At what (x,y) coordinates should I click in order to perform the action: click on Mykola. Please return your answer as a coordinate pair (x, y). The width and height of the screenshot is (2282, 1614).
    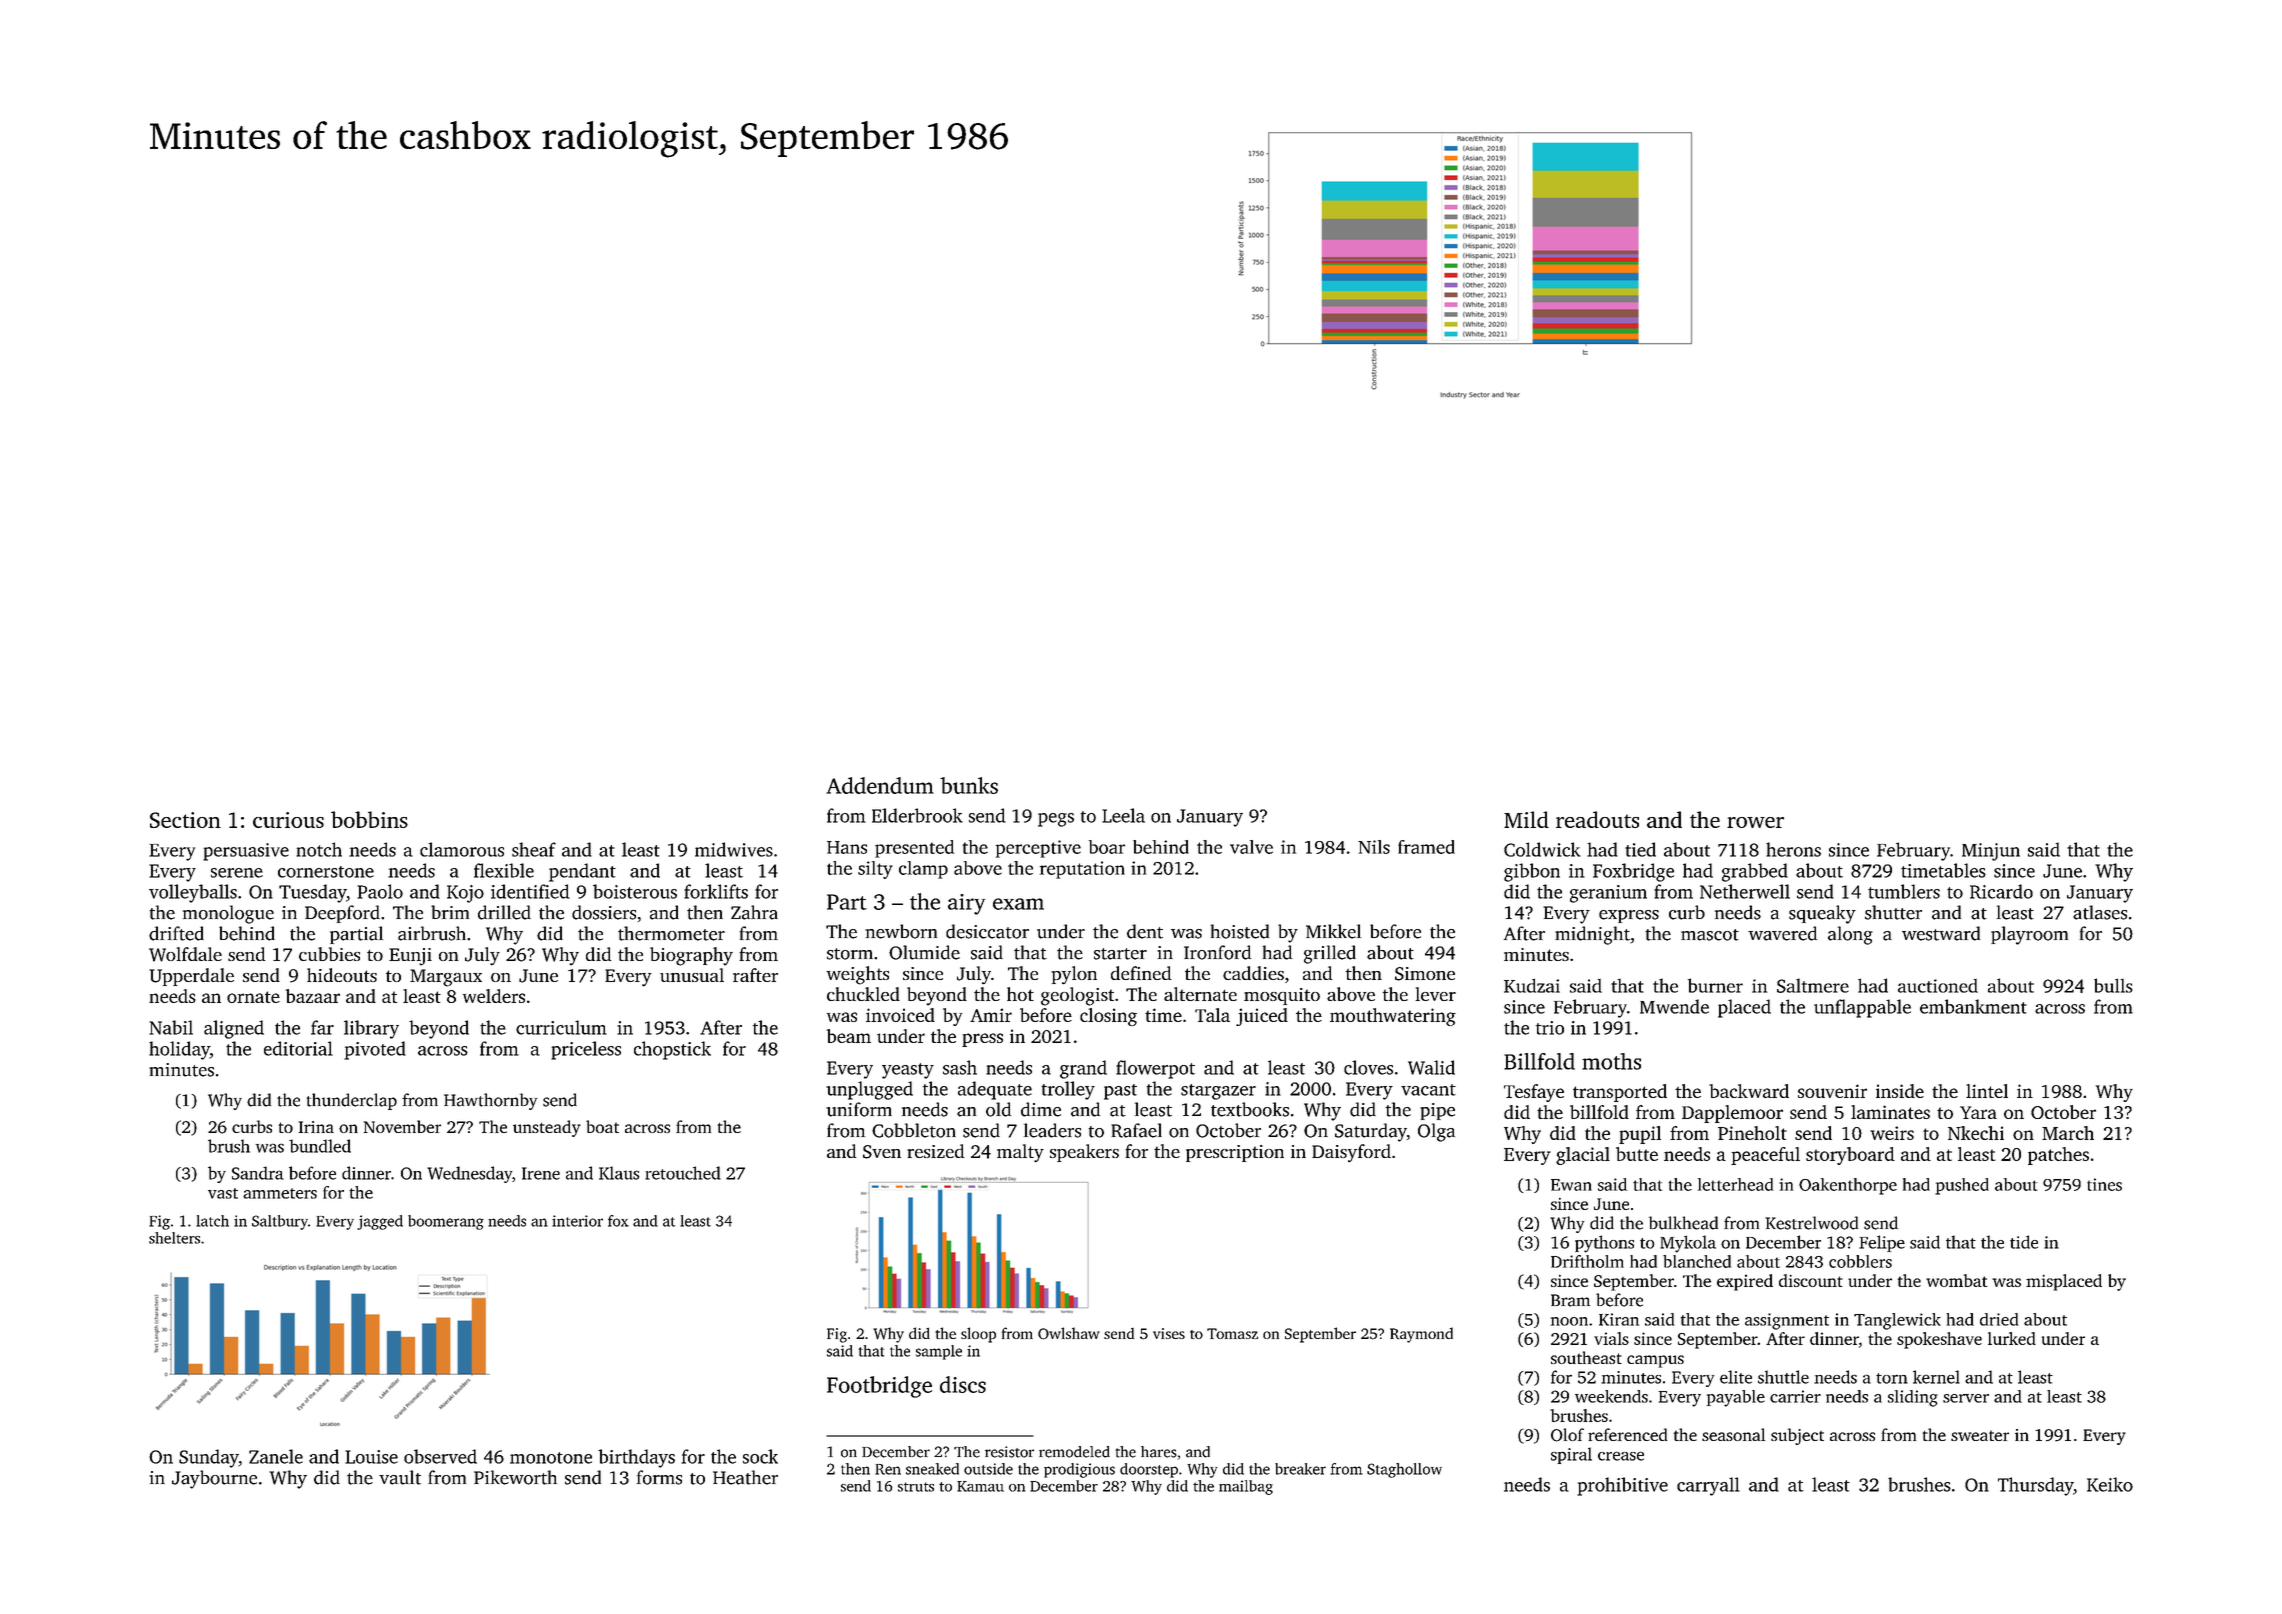
    Looking at the image, I should click on (1688, 1244).
